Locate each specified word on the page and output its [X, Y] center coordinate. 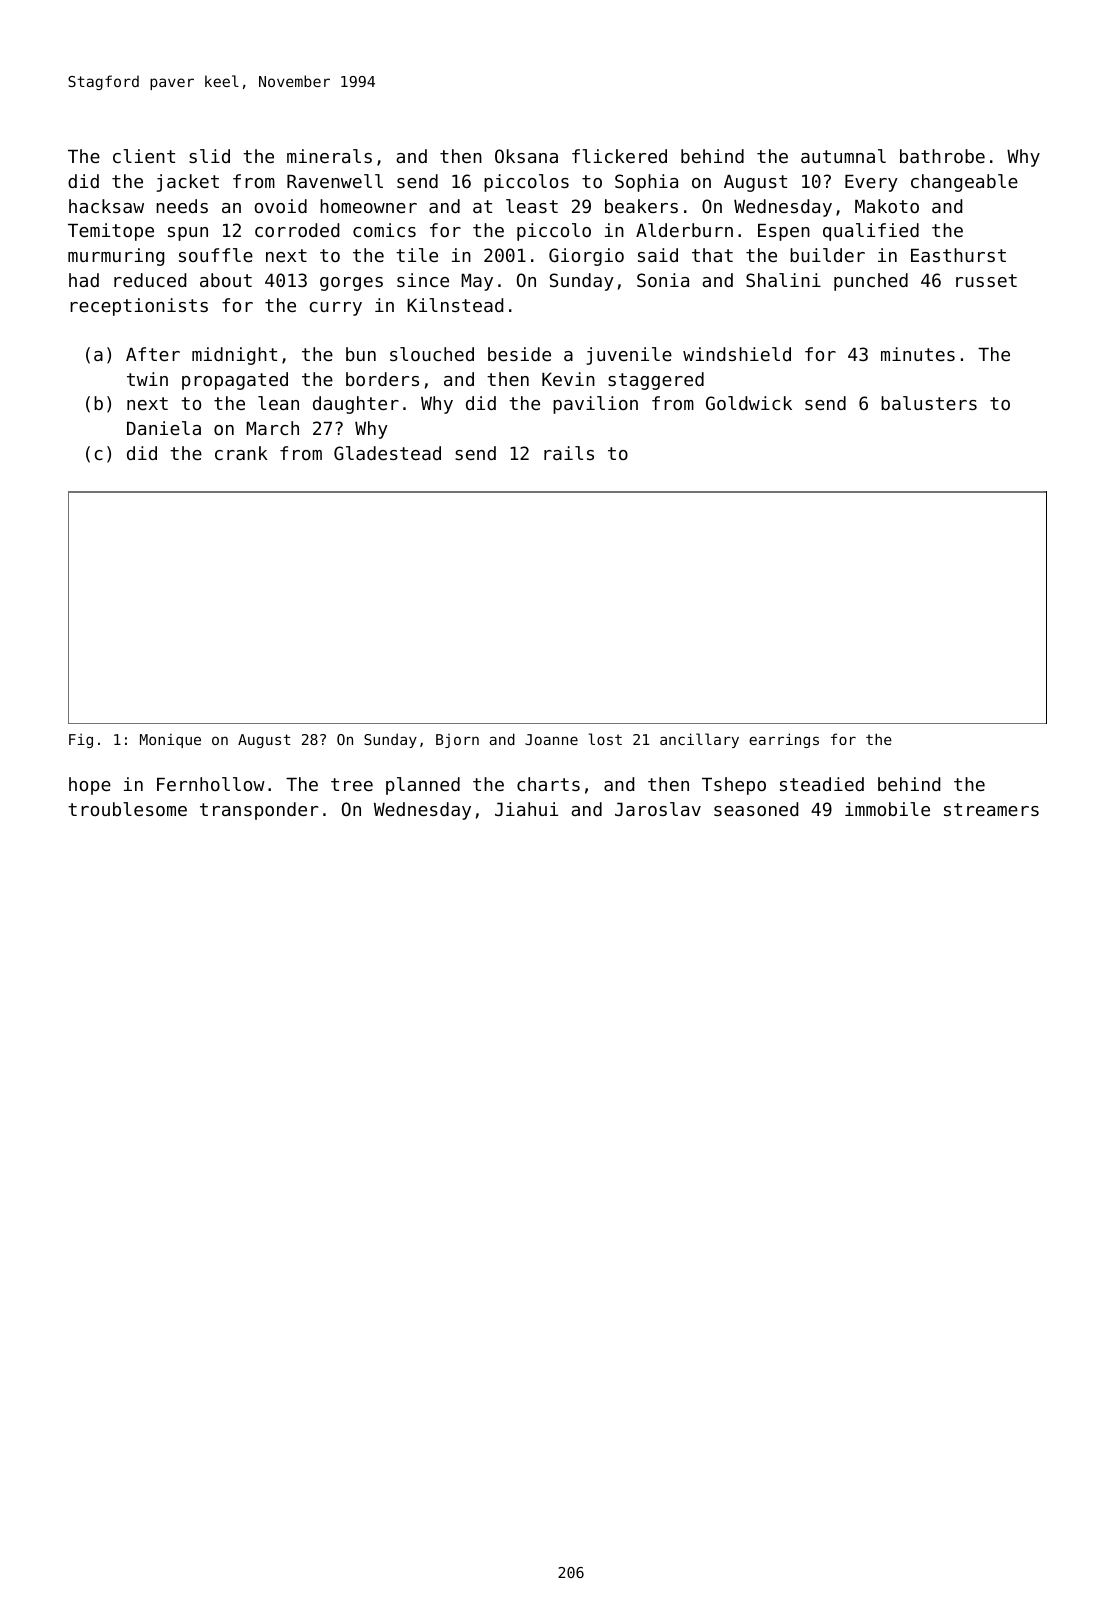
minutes [918, 354]
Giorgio [586, 257]
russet [986, 280]
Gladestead [387, 453]
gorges [351, 284]
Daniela [164, 428]
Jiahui [526, 809]
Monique [170, 741]
